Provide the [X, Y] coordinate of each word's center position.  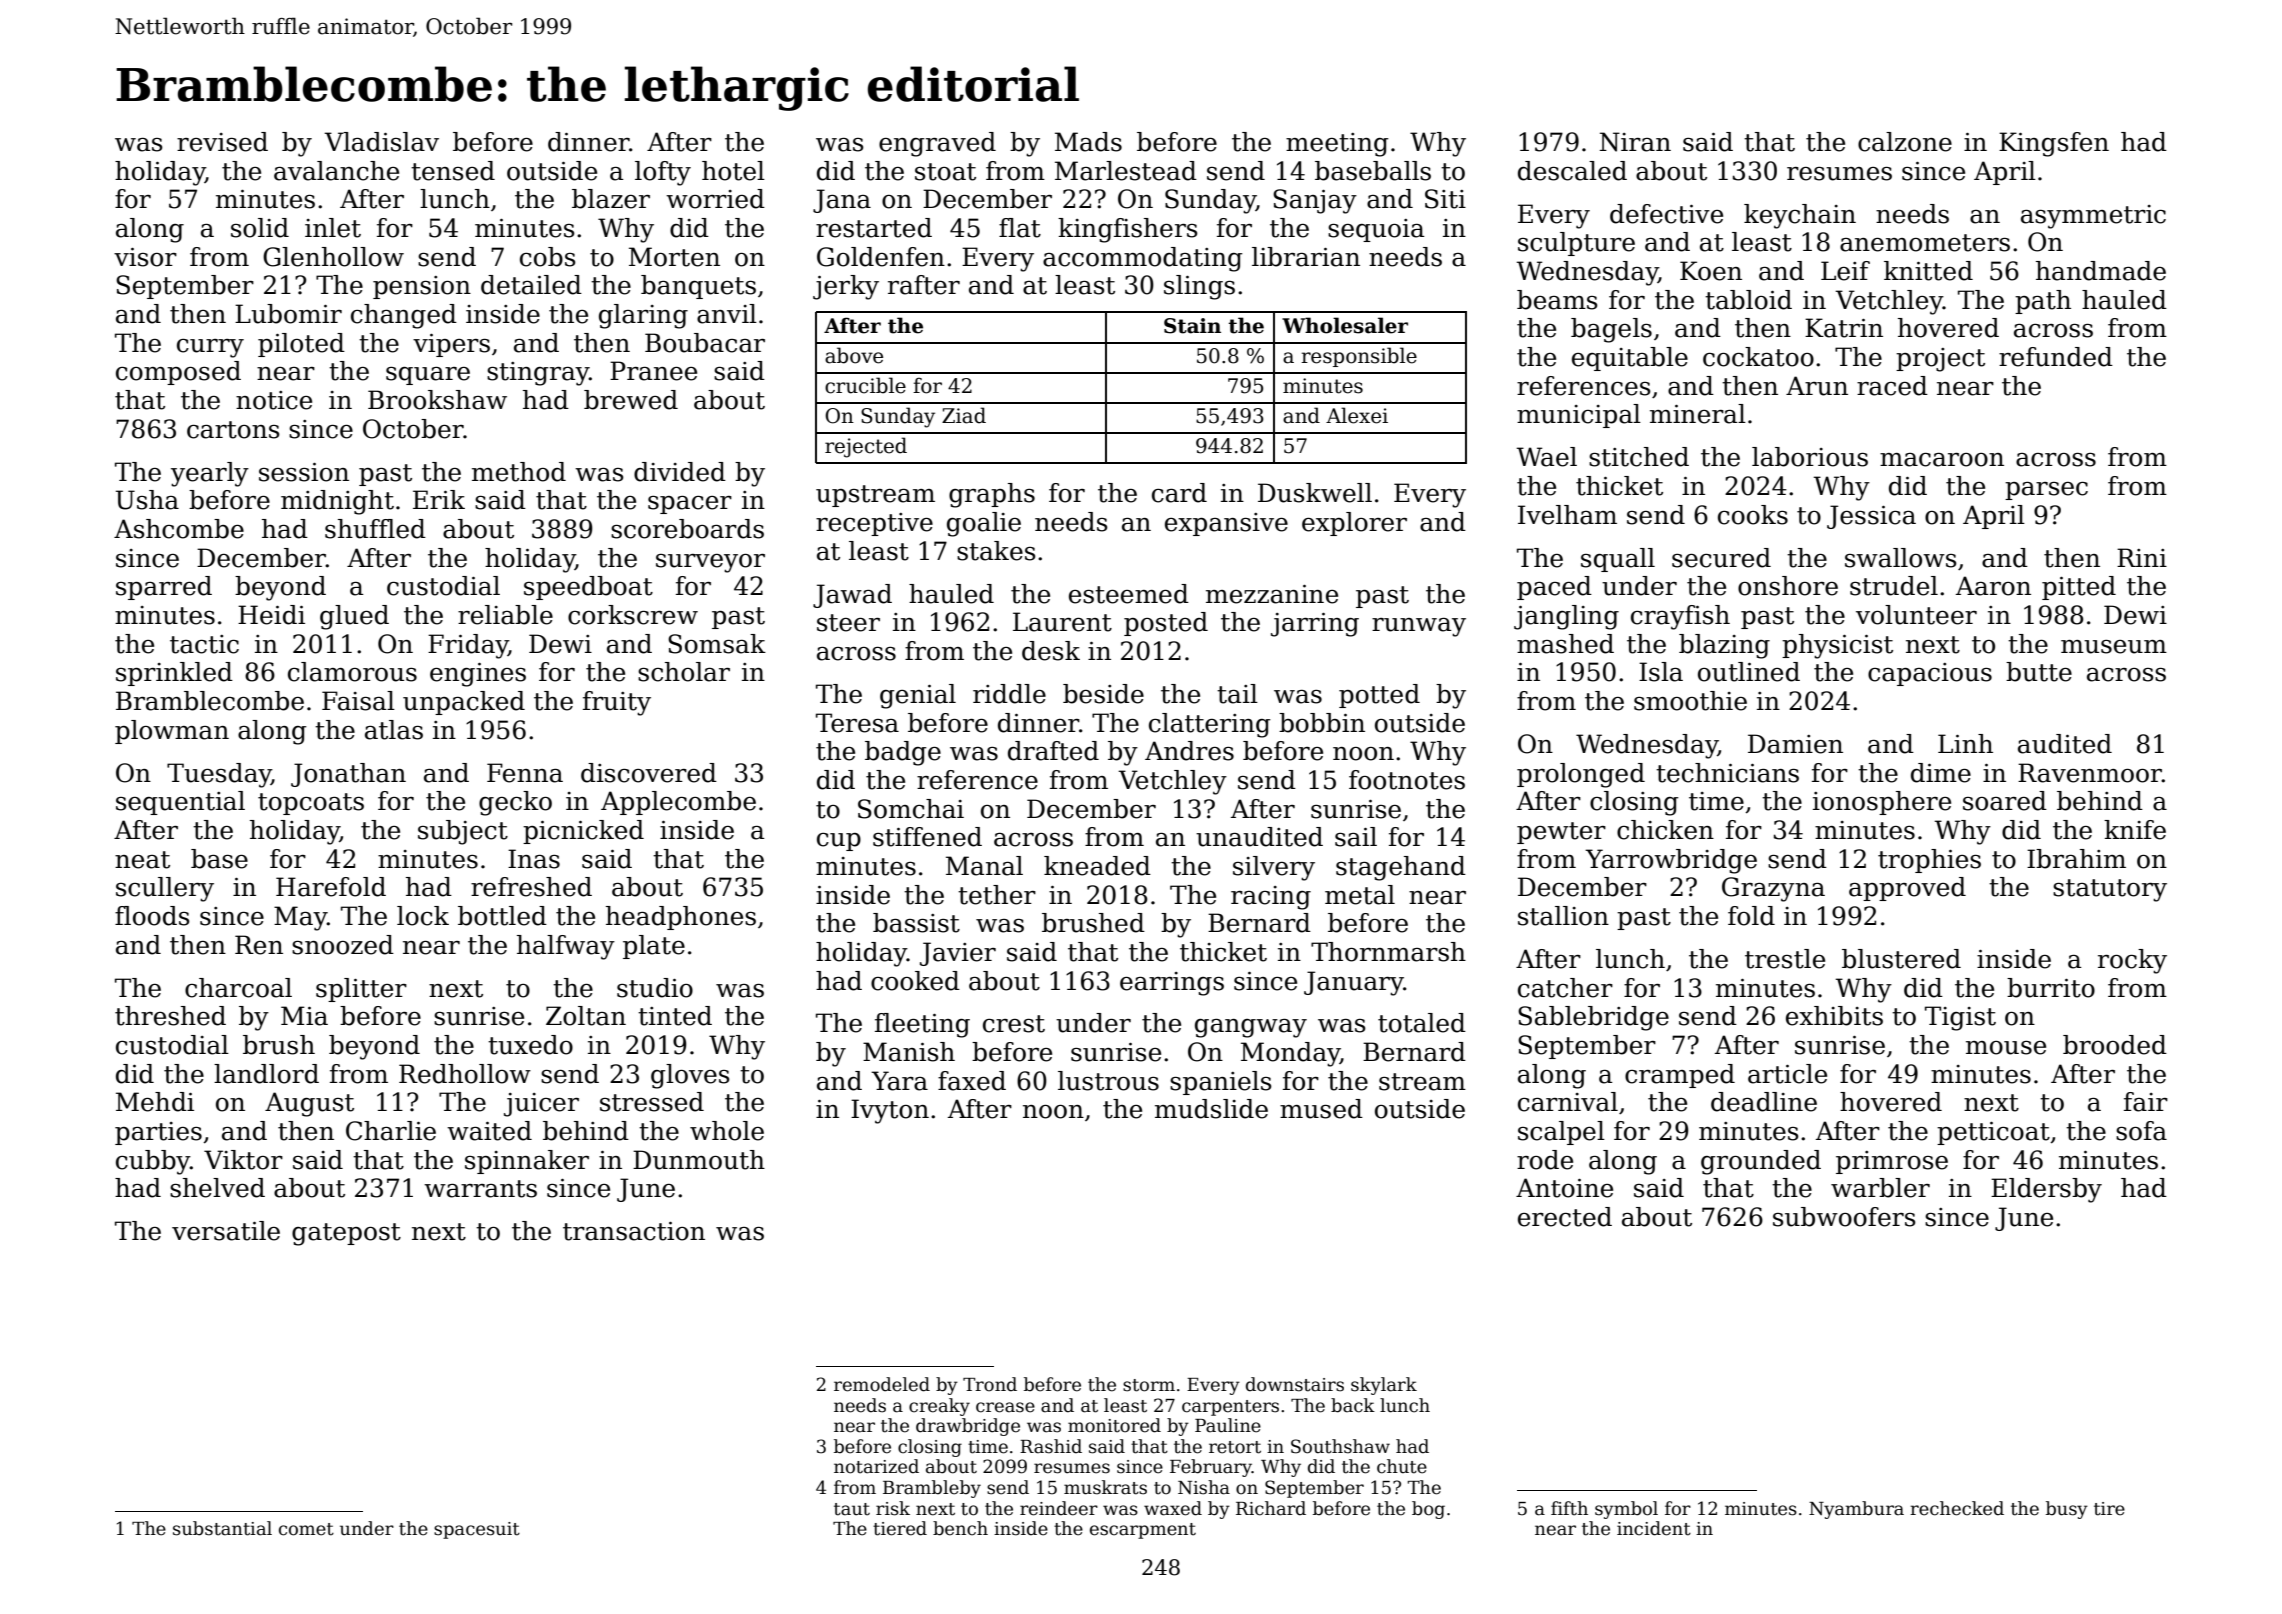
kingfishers [1128, 230]
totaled [1422, 1023]
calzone [1905, 142]
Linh [1965, 743]
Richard [1271, 1508]
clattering [1210, 725]
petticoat [1993, 1133]
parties [158, 1133]
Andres [1189, 751]
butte [2039, 672]
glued [354, 617]
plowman [172, 732]
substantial [222, 1528]
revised [222, 142]
